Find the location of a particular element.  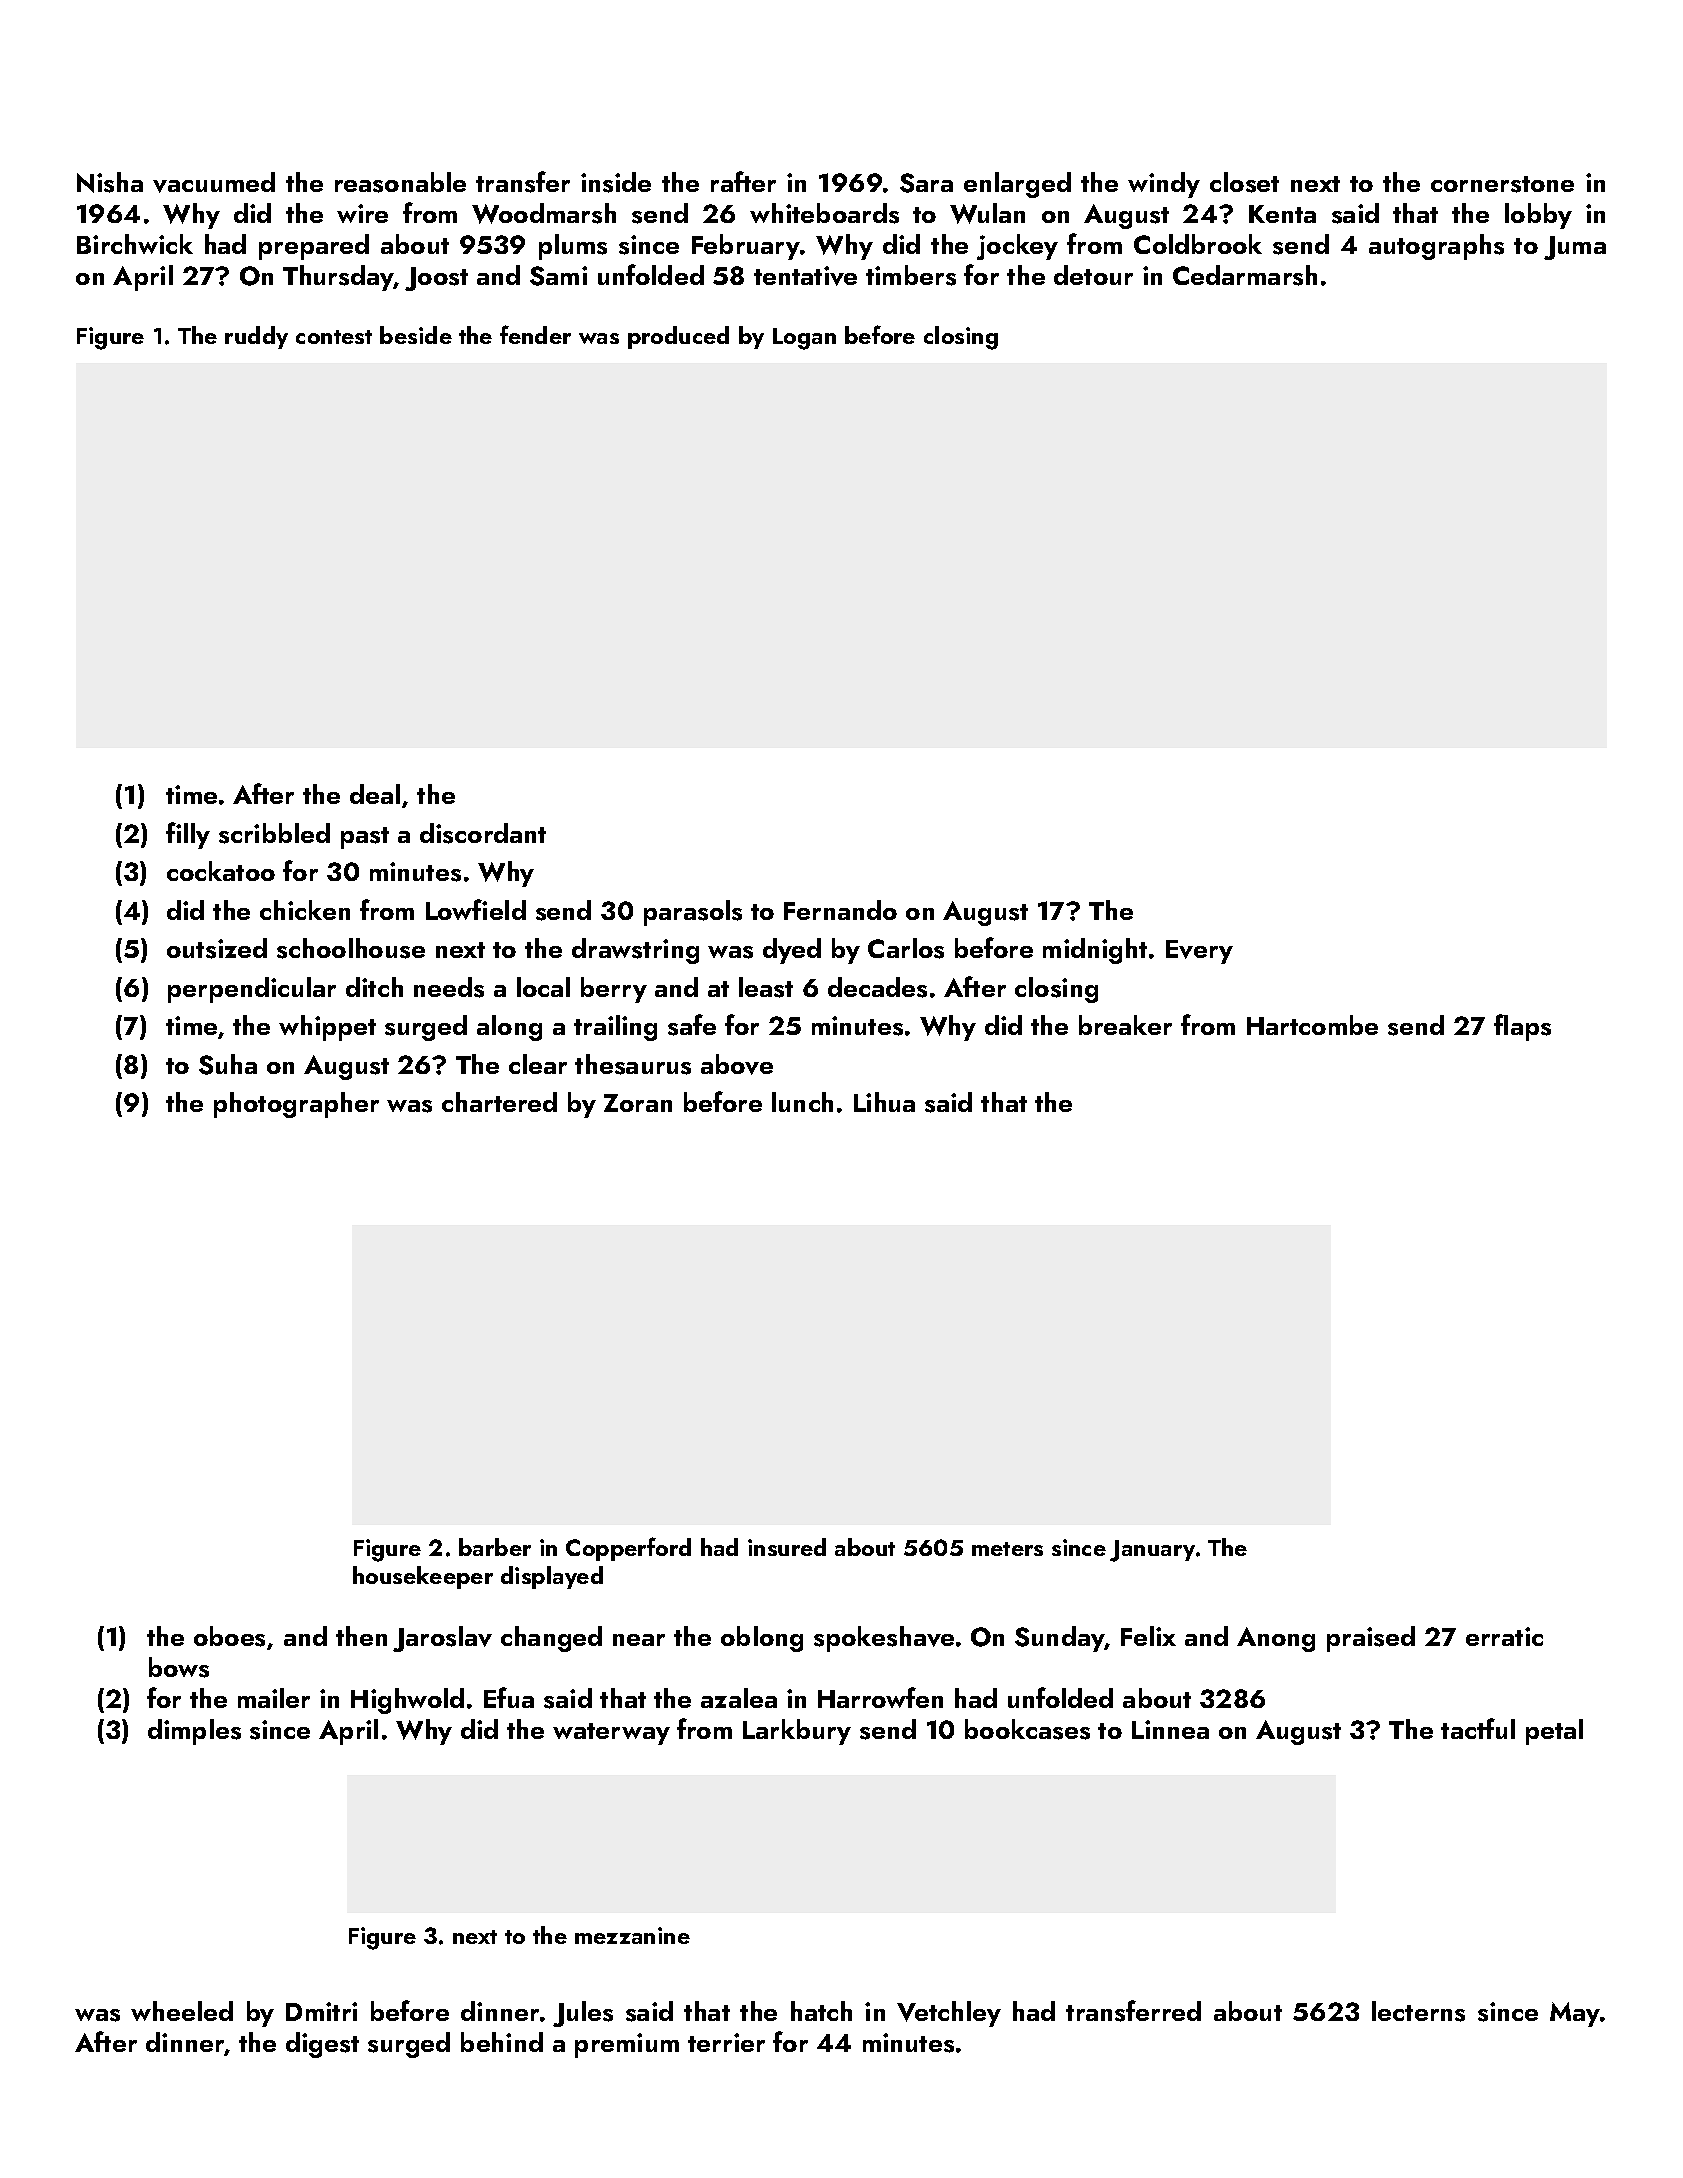

Copperford is located at coordinates (628, 1549).
